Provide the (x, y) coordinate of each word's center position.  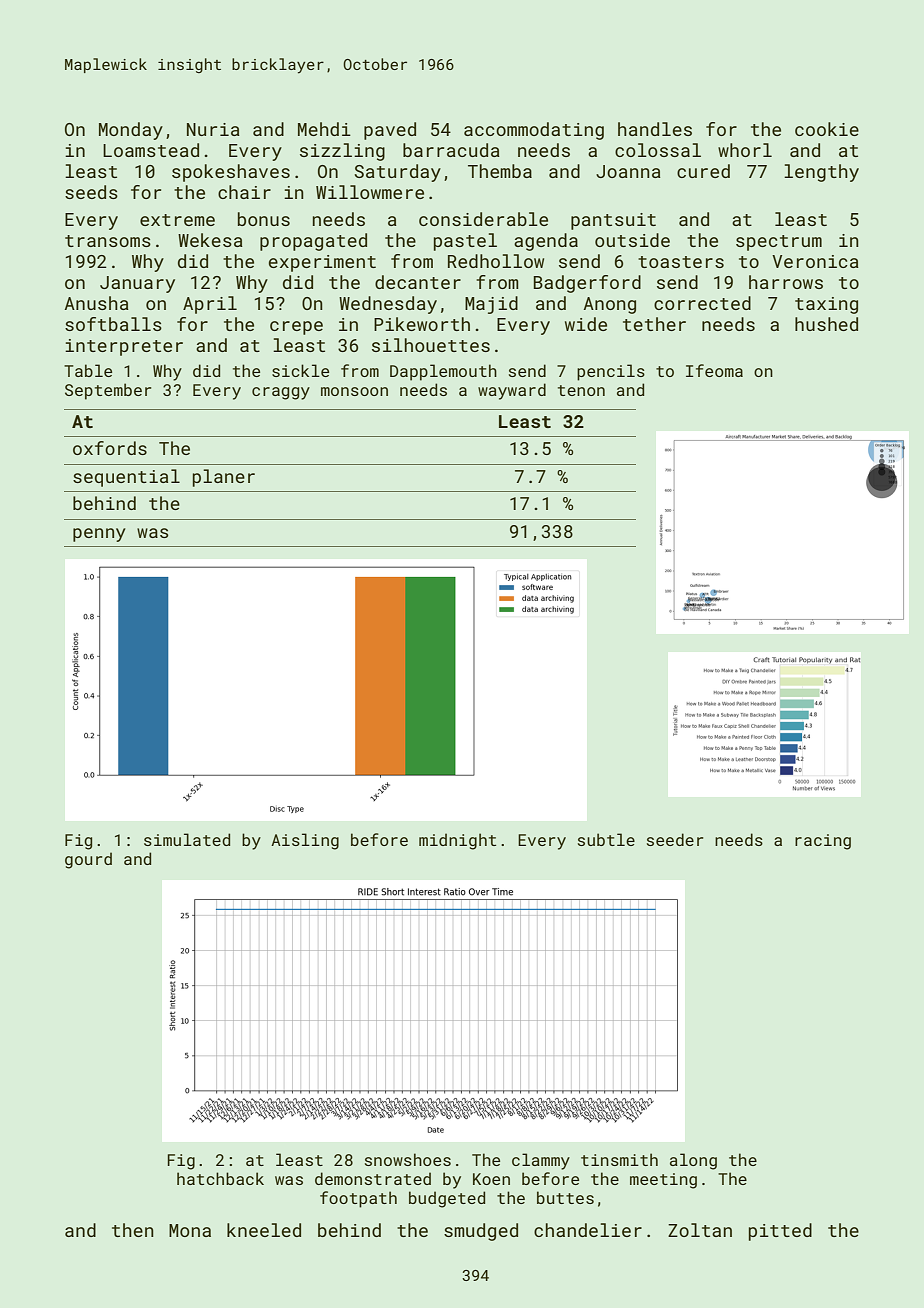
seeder (675, 839)
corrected (702, 303)
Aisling (305, 841)
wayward (512, 391)
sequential (126, 478)
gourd (88, 860)
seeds (91, 192)
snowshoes (408, 1159)
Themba (500, 171)
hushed (826, 324)
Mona (190, 1230)
